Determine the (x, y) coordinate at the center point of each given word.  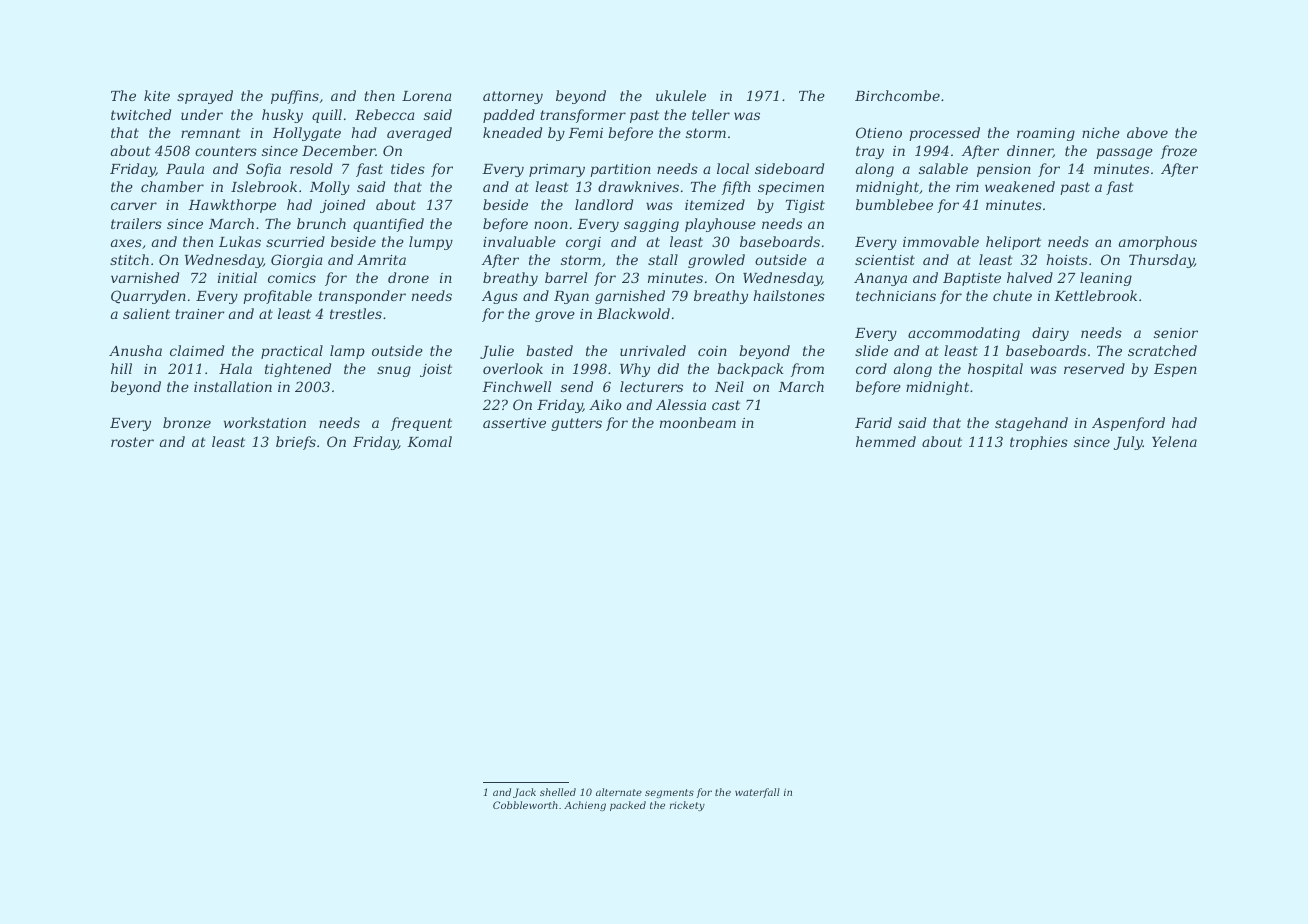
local (733, 168)
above (1147, 132)
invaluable (519, 241)
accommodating (964, 334)
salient (146, 313)
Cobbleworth (525, 805)
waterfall (757, 793)
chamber (172, 186)
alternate (619, 792)
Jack (524, 793)
